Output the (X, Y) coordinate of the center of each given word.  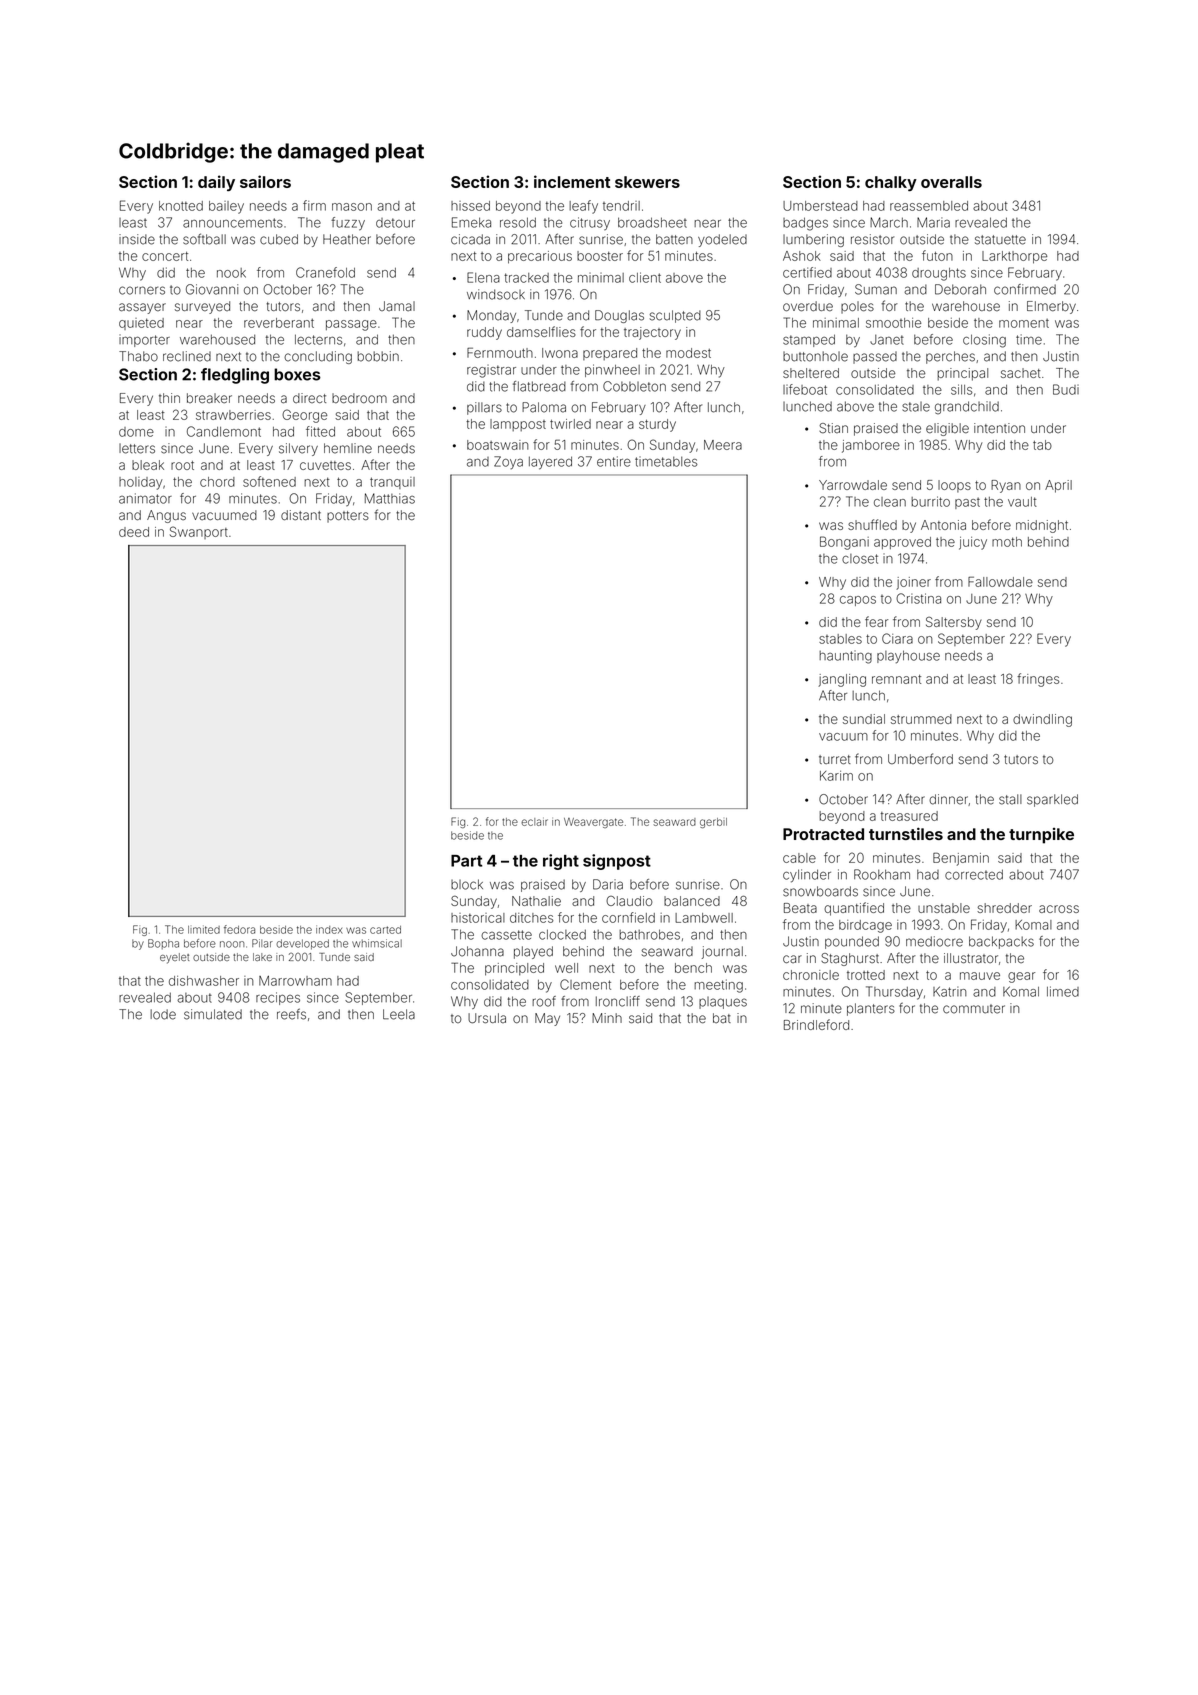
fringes (1038, 680)
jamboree (871, 446)
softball (204, 239)
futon (937, 255)
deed (134, 532)
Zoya (508, 462)
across (1059, 909)
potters (348, 517)
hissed (470, 206)
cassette (506, 935)
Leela (399, 1014)
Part (466, 861)
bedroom (359, 398)
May (547, 1019)
